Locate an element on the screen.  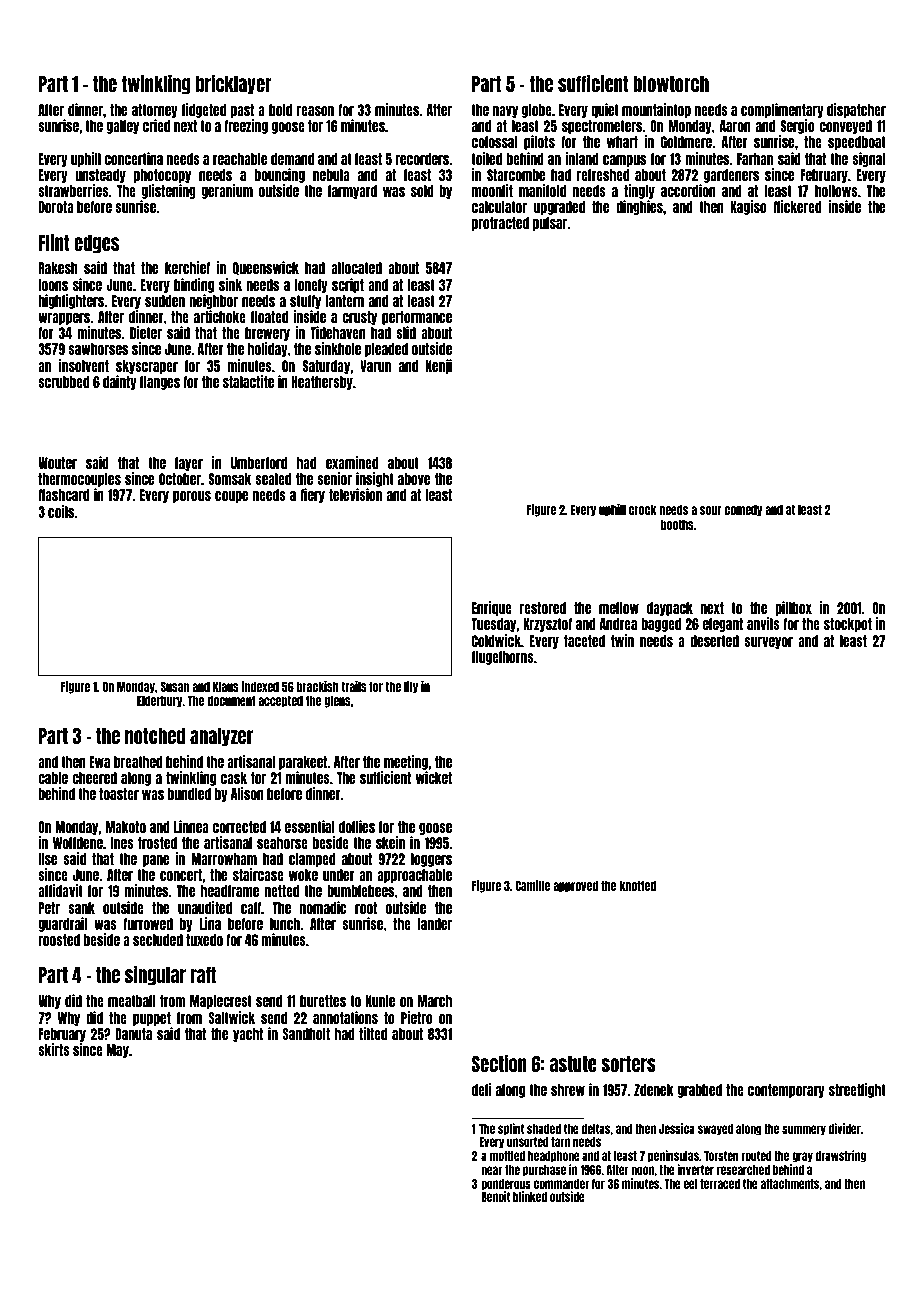
dainty is located at coordinates (120, 382).
